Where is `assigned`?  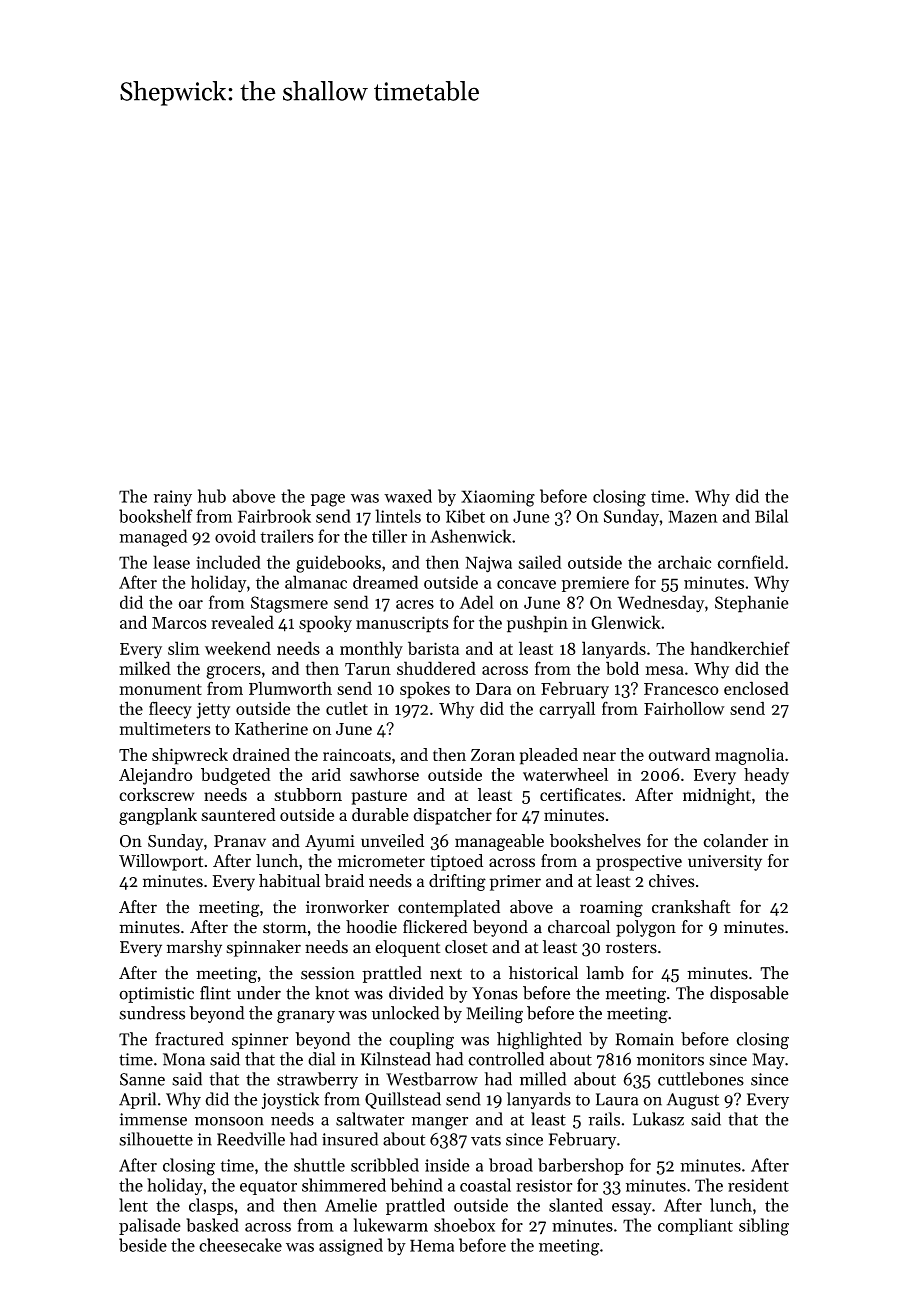 assigned is located at coordinates (351, 1247).
